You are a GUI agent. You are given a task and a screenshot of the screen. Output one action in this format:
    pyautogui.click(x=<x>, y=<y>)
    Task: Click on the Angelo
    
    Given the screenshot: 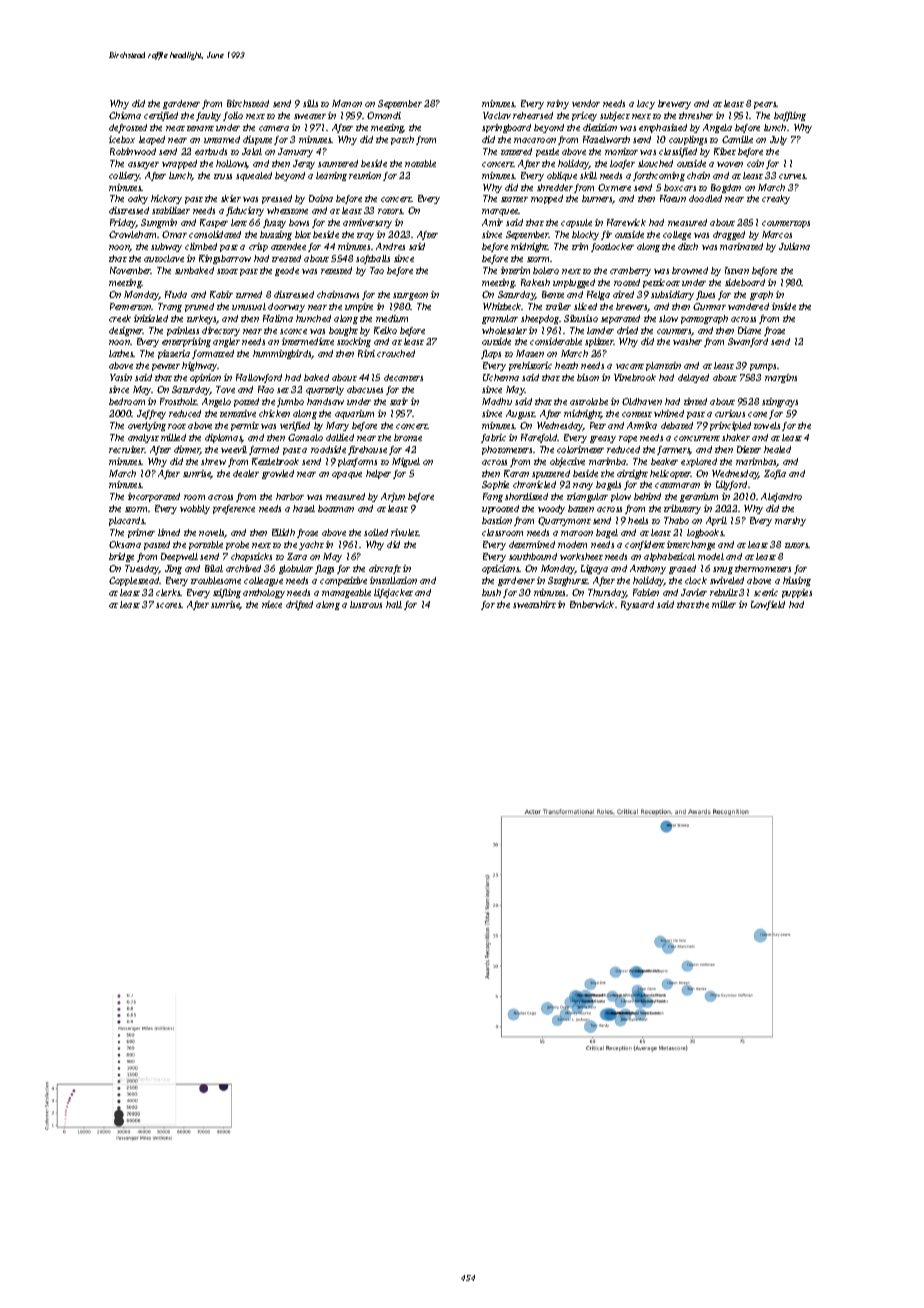 What is the action you would take?
    pyautogui.click(x=216, y=402)
